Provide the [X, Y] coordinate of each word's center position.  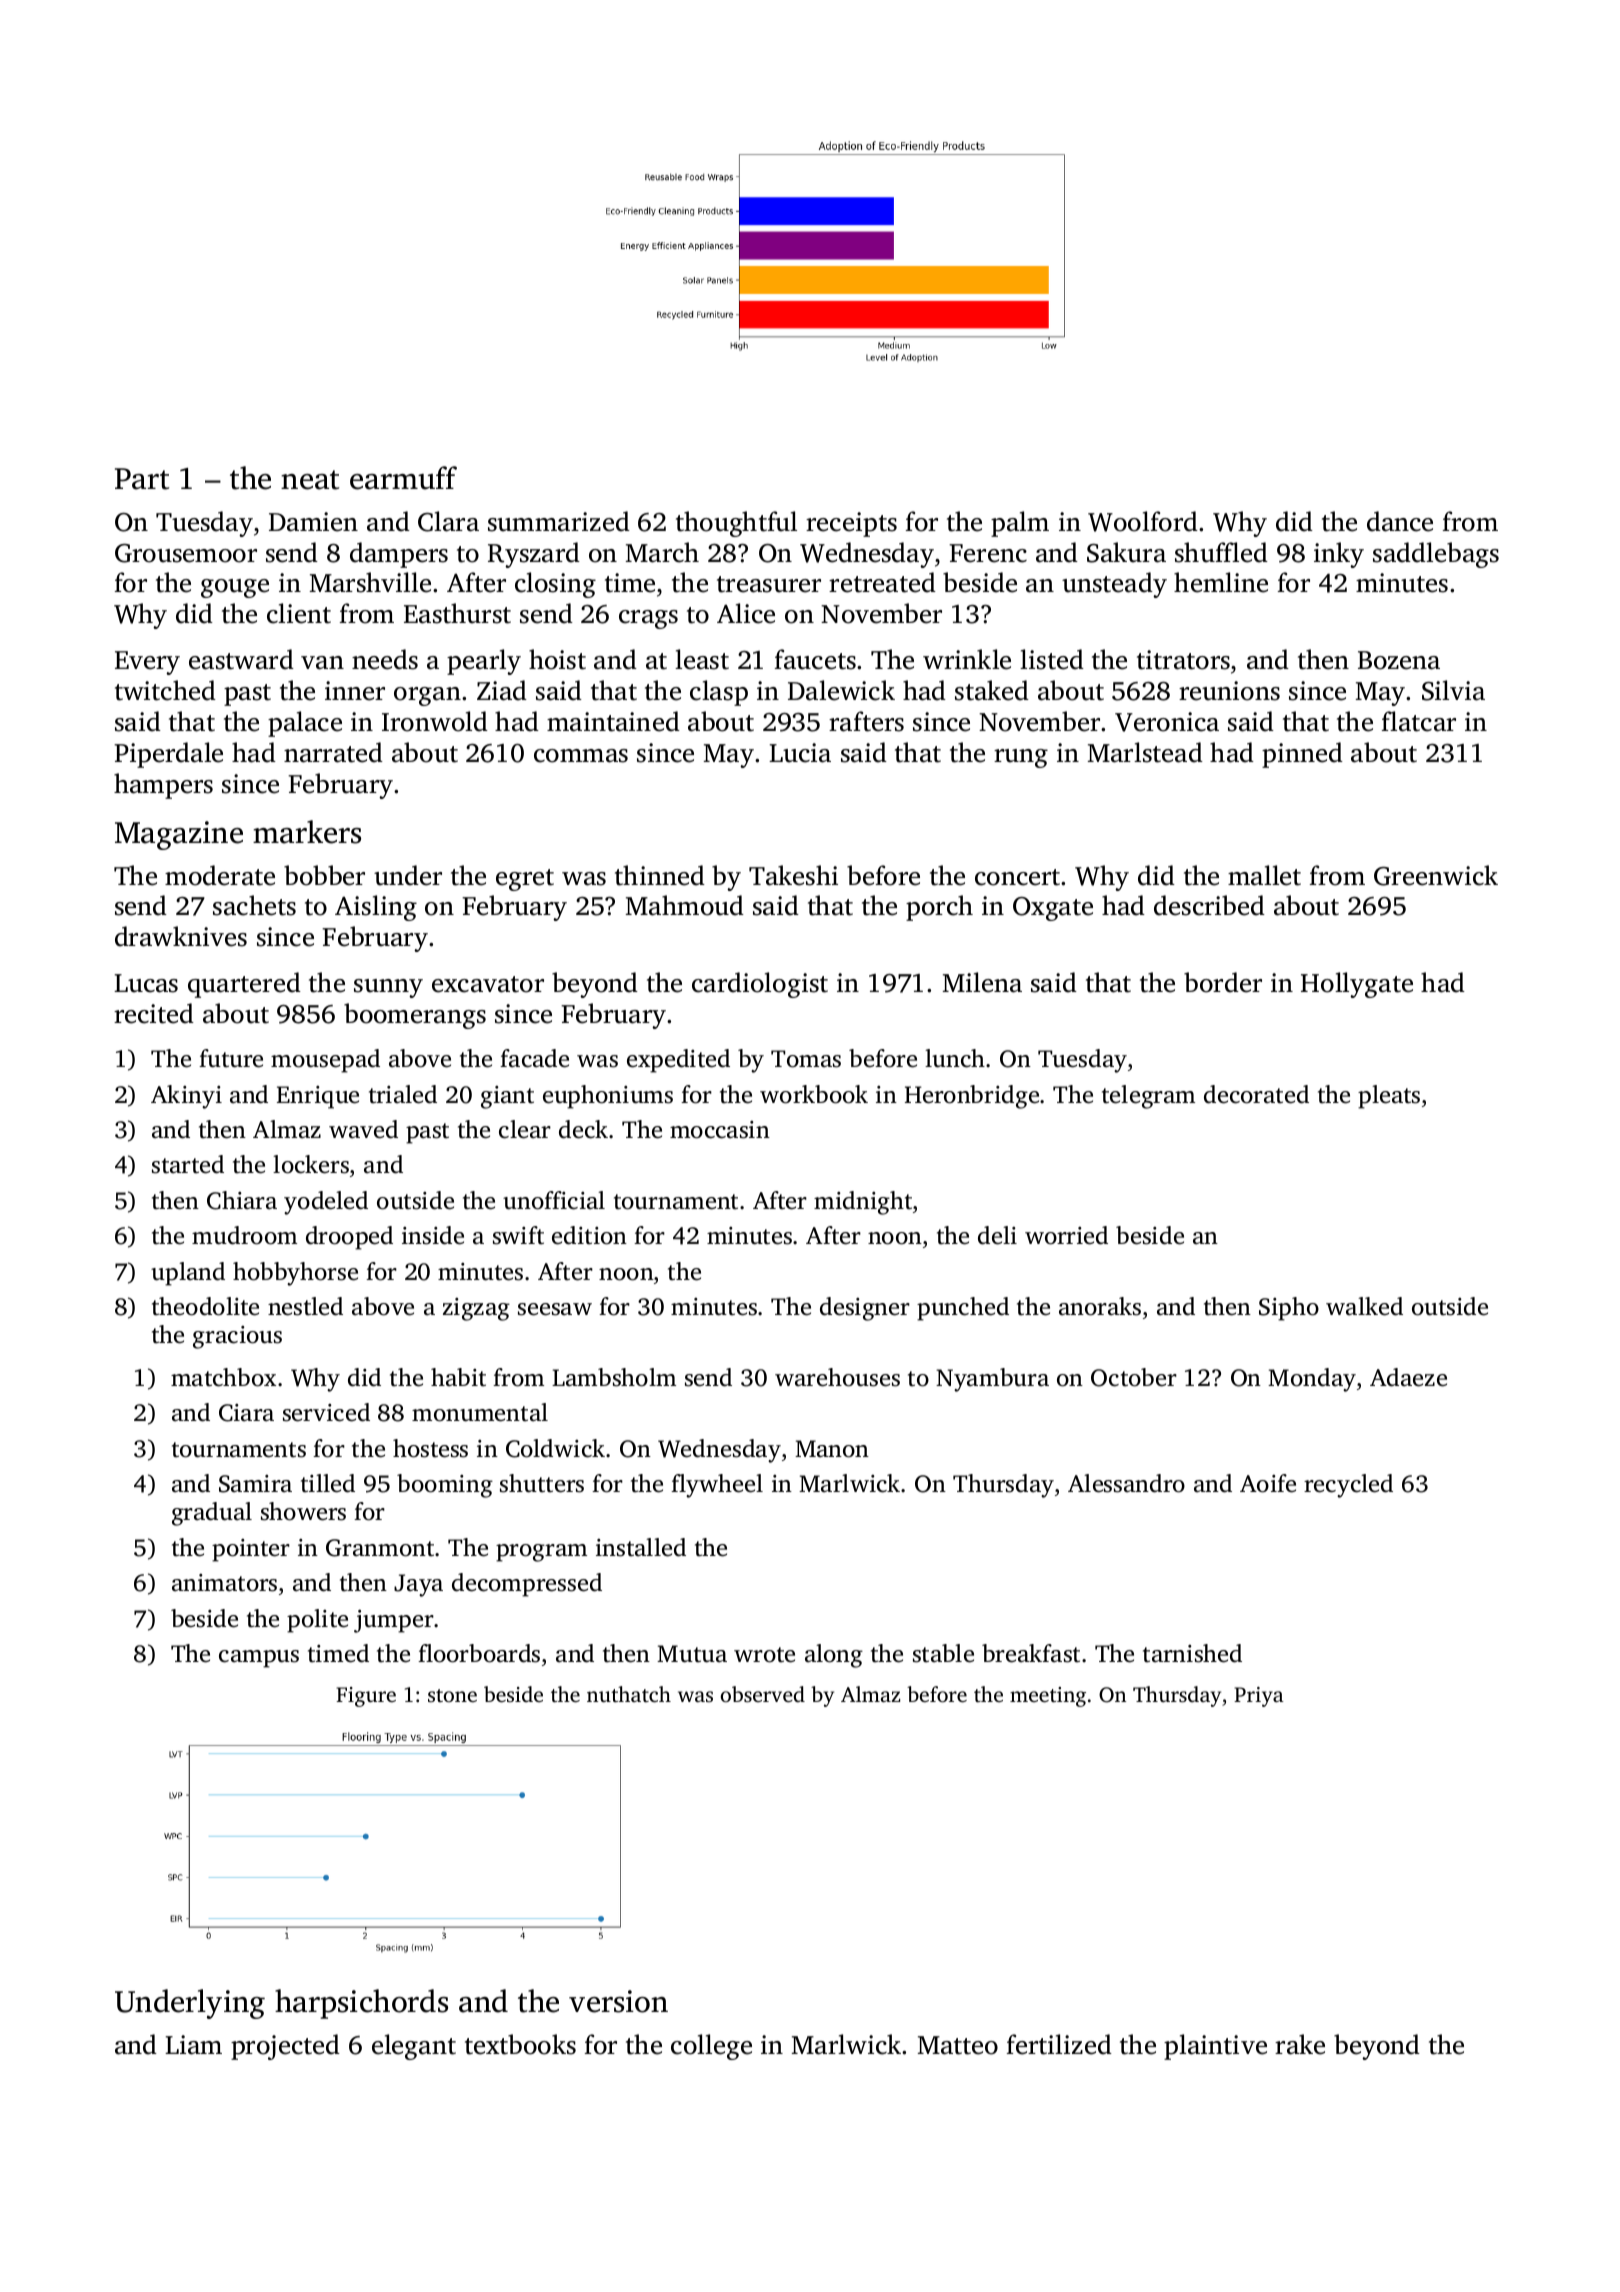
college [711, 2047]
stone [452, 1695]
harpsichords [361, 2004]
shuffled [1221, 552]
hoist [557, 659]
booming [445, 1486]
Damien [313, 522]
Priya [1259, 1697]
